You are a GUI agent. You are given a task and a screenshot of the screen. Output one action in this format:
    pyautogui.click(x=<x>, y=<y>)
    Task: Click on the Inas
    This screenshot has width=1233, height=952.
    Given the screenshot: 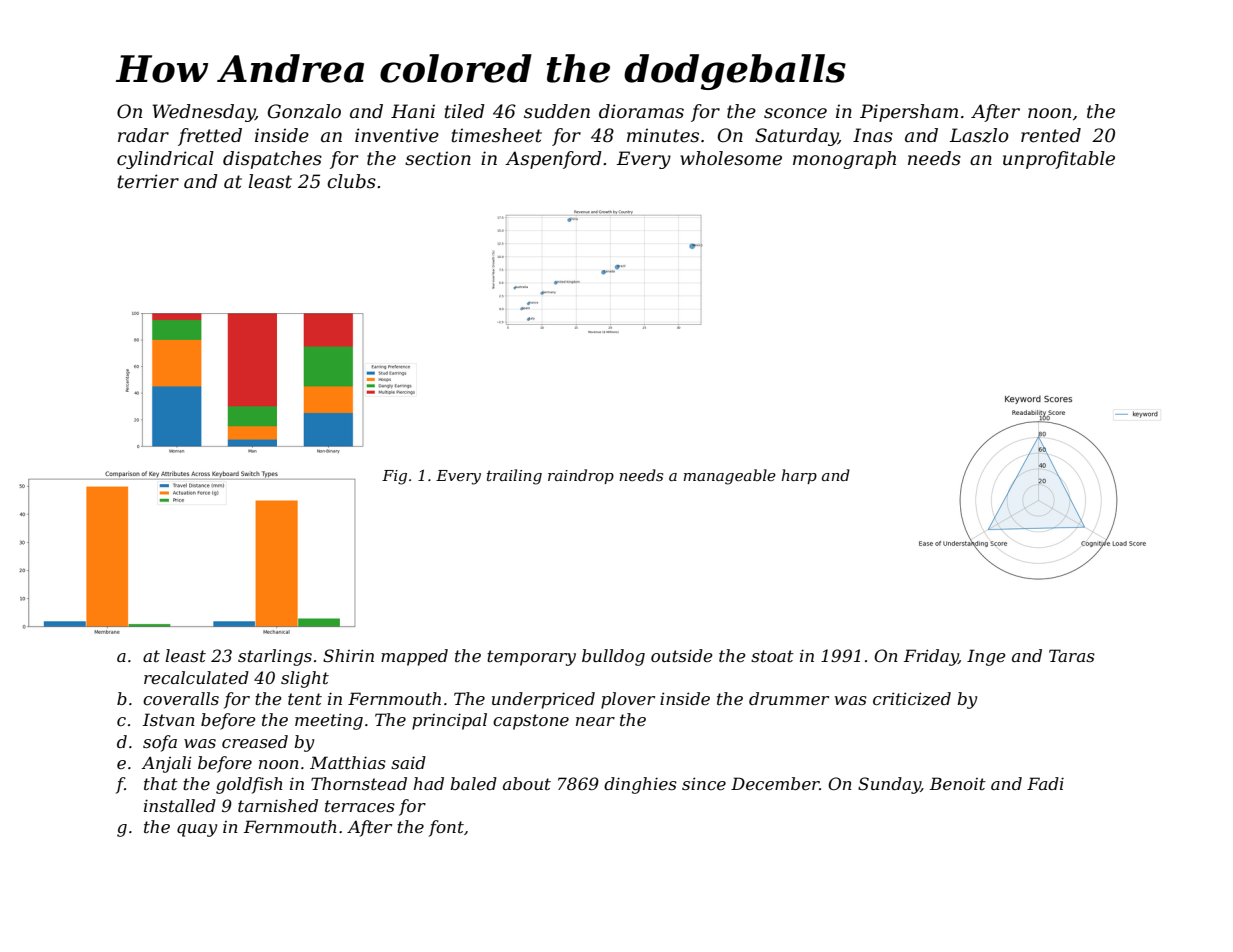 What is the action you would take?
    pyautogui.click(x=873, y=135)
